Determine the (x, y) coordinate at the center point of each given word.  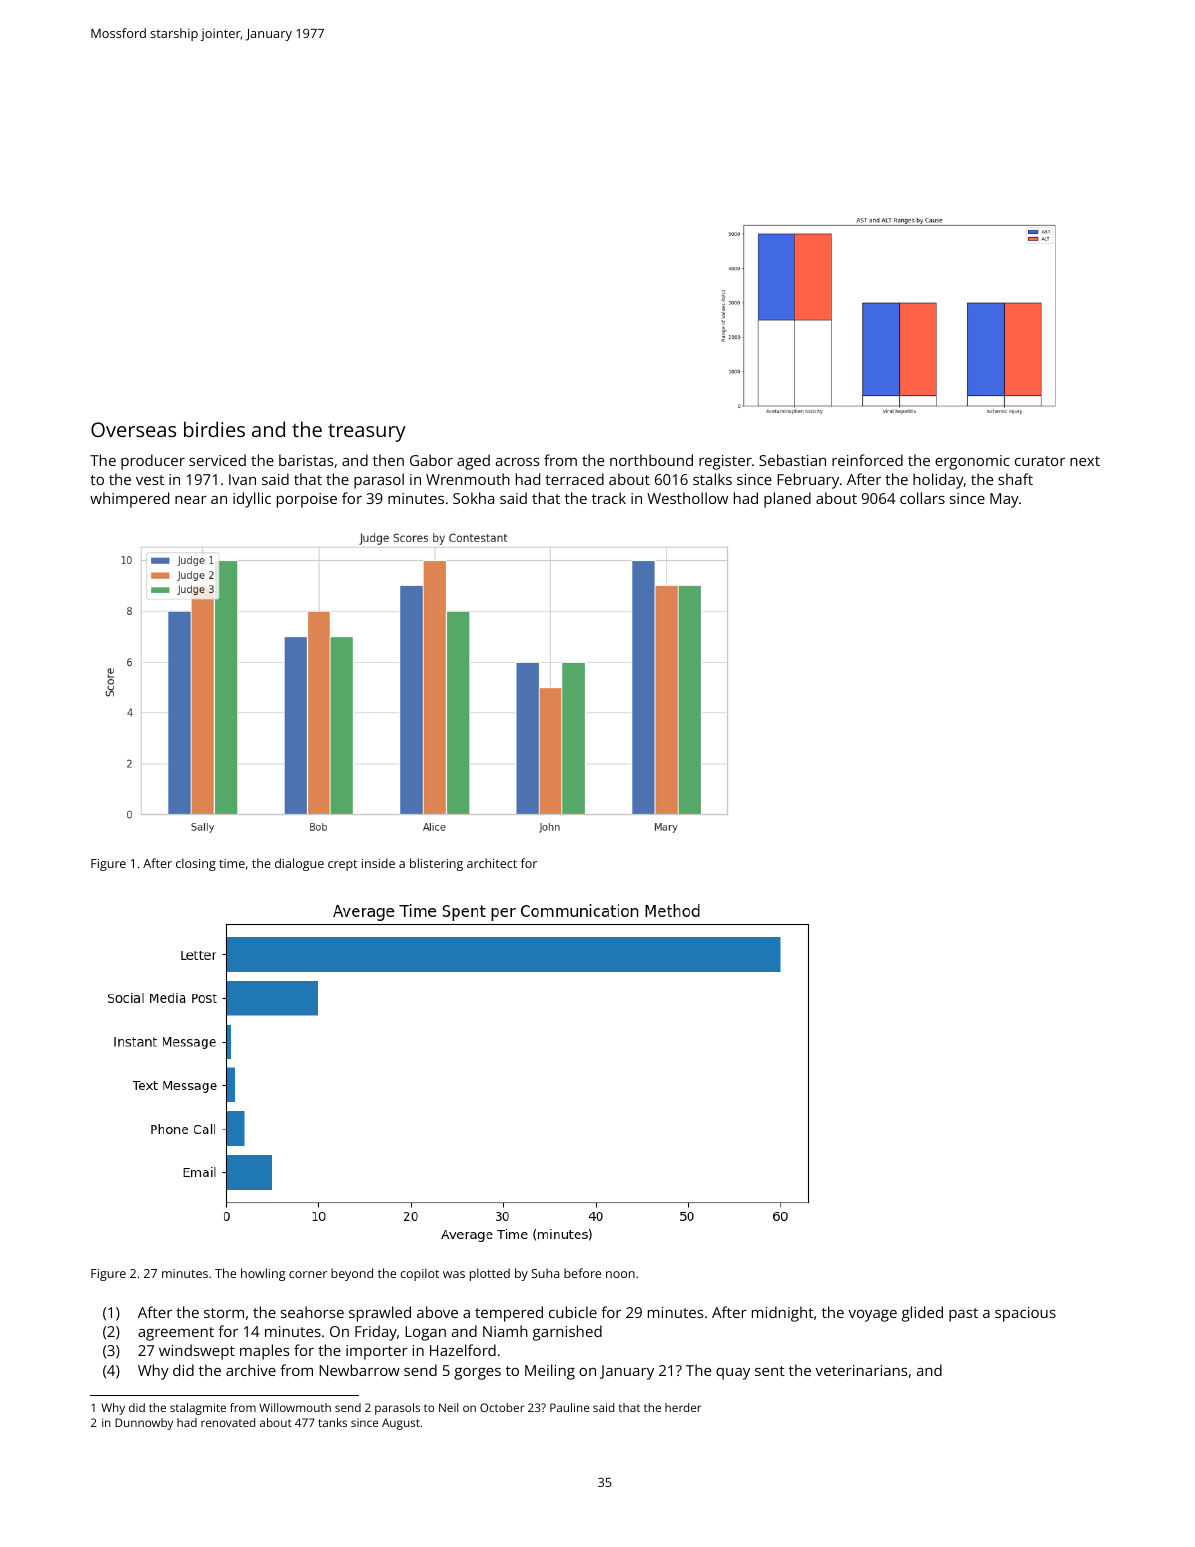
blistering (436, 864)
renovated (228, 1422)
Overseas (133, 429)
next (1085, 461)
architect (492, 863)
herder (683, 1407)
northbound (651, 460)
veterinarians (861, 1370)
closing (196, 864)
